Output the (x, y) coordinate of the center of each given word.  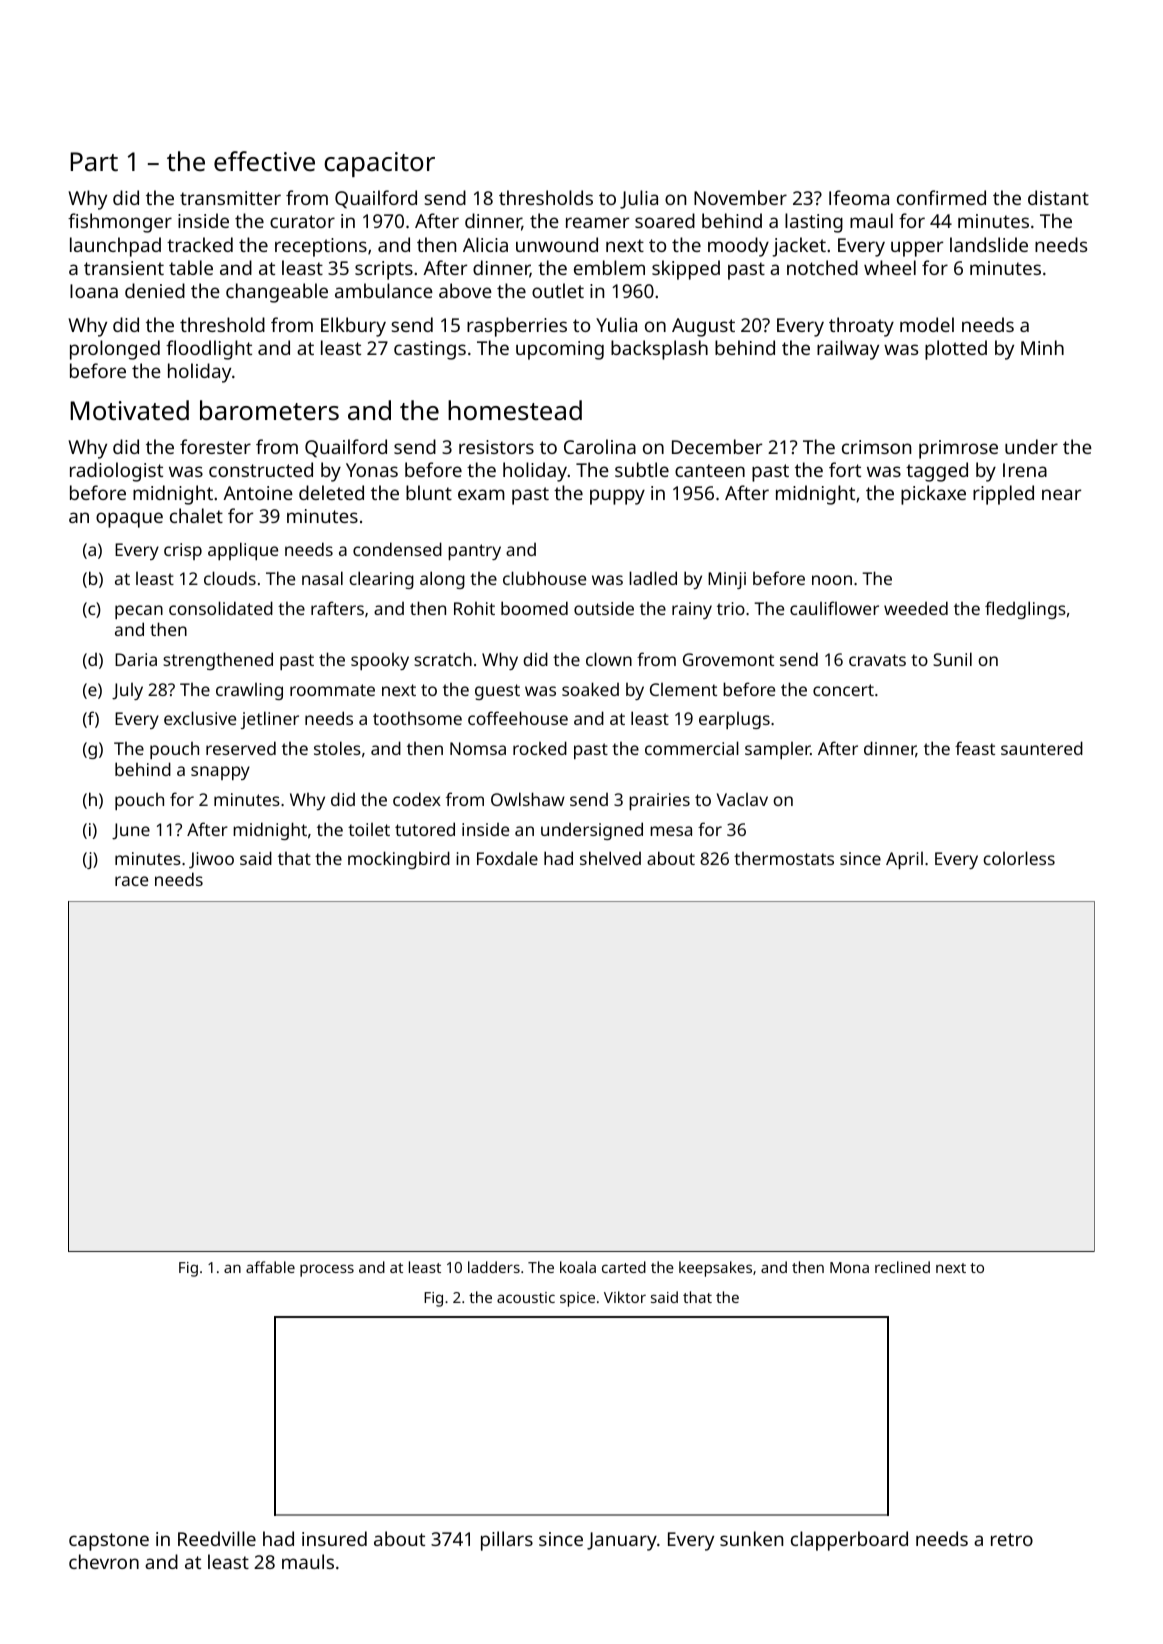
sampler (778, 750)
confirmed (941, 197)
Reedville (217, 1538)
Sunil (952, 659)
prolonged (115, 350)
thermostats (784, 858)
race (131, 881)
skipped (686, 270)
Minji (727, 580)
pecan (139, 612)
